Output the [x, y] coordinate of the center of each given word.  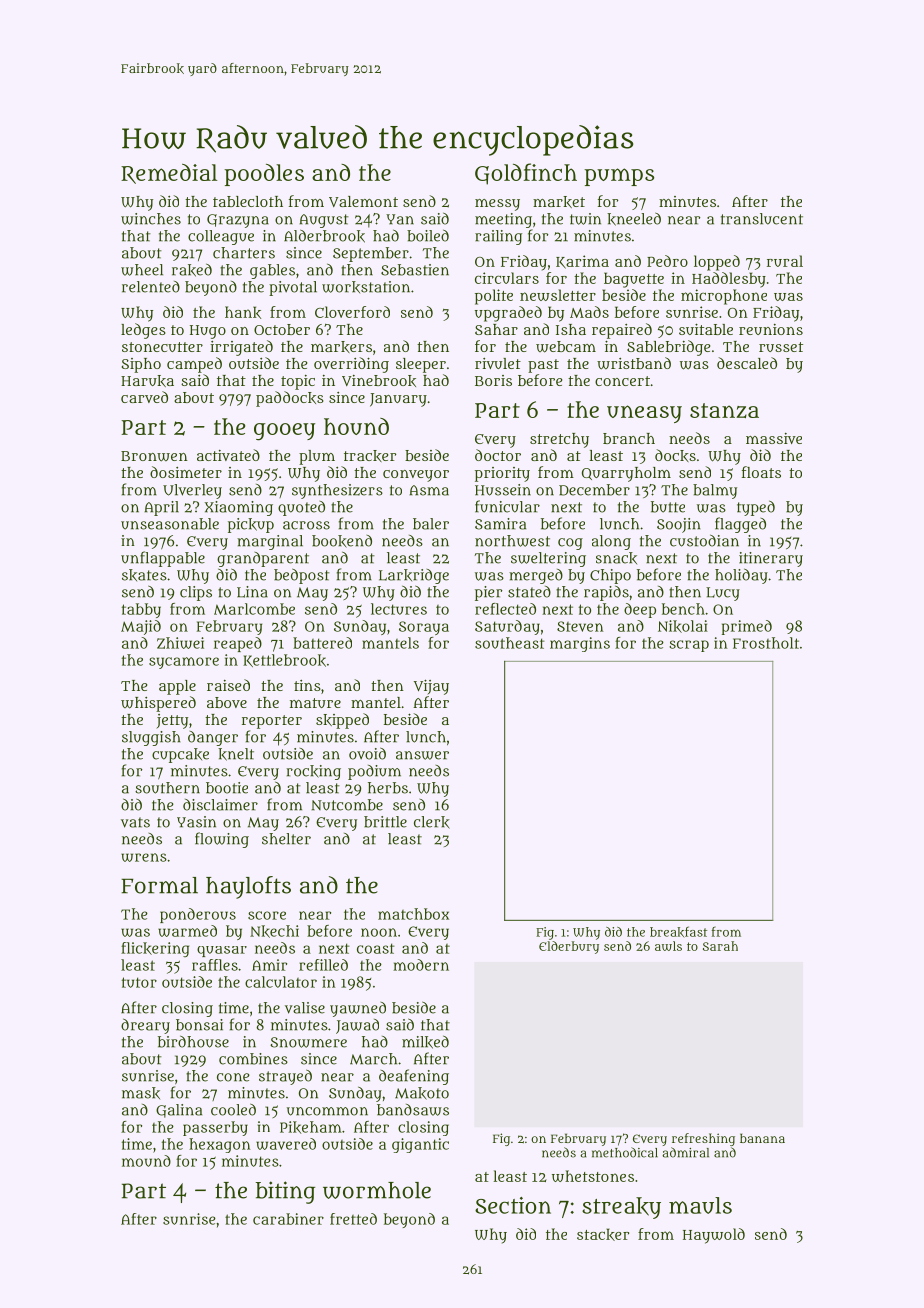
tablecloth [248, 201]
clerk [432, 822]
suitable [706, 329]
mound [146, 1161]
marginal [270, 542]
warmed [187, 931]
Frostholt [766, 643]
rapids [606, 593]
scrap [689, 646]
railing [498, 237]
